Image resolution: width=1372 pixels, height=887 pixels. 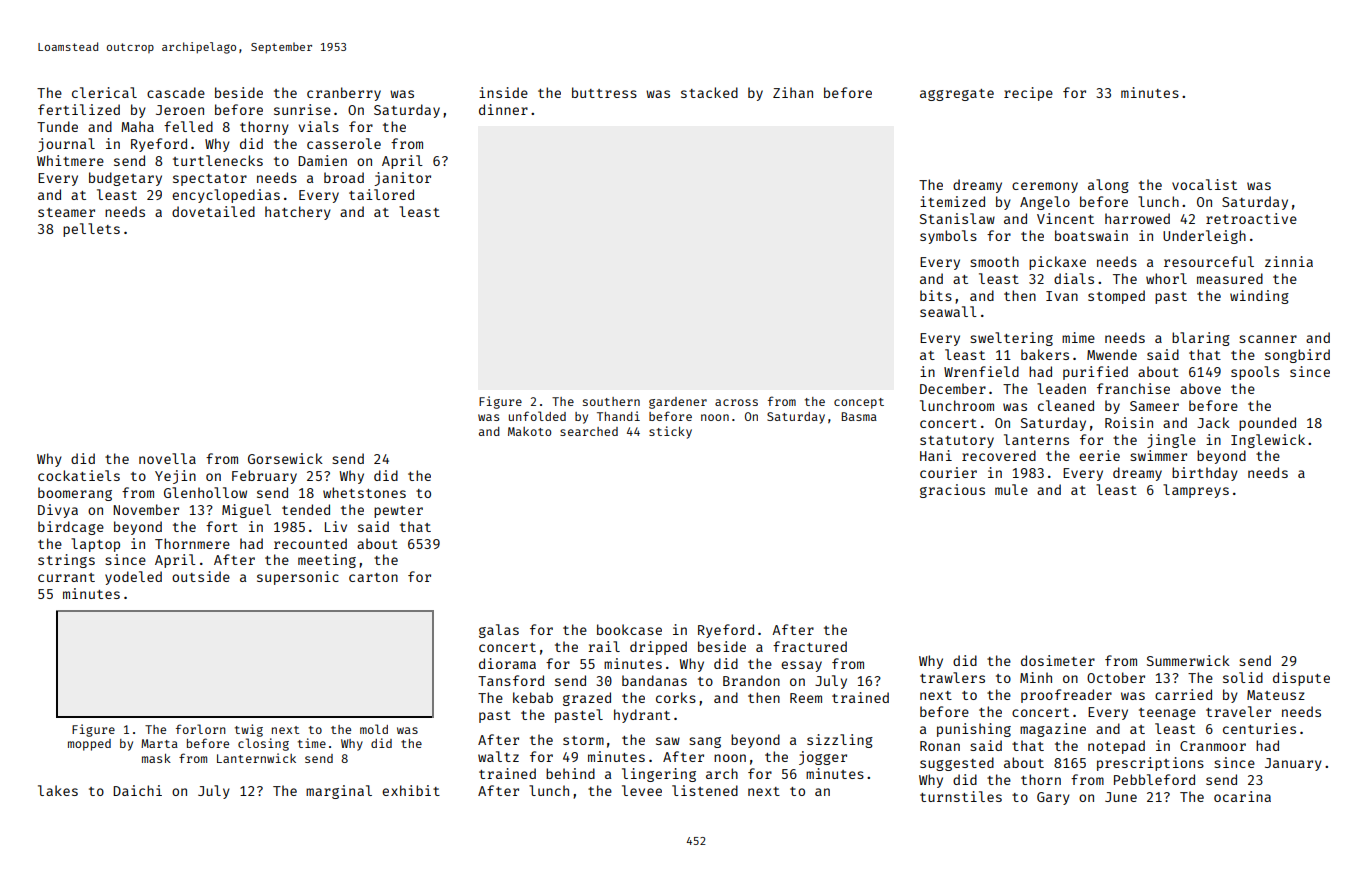 I want to click on concept, so click(x=859, y=403).
